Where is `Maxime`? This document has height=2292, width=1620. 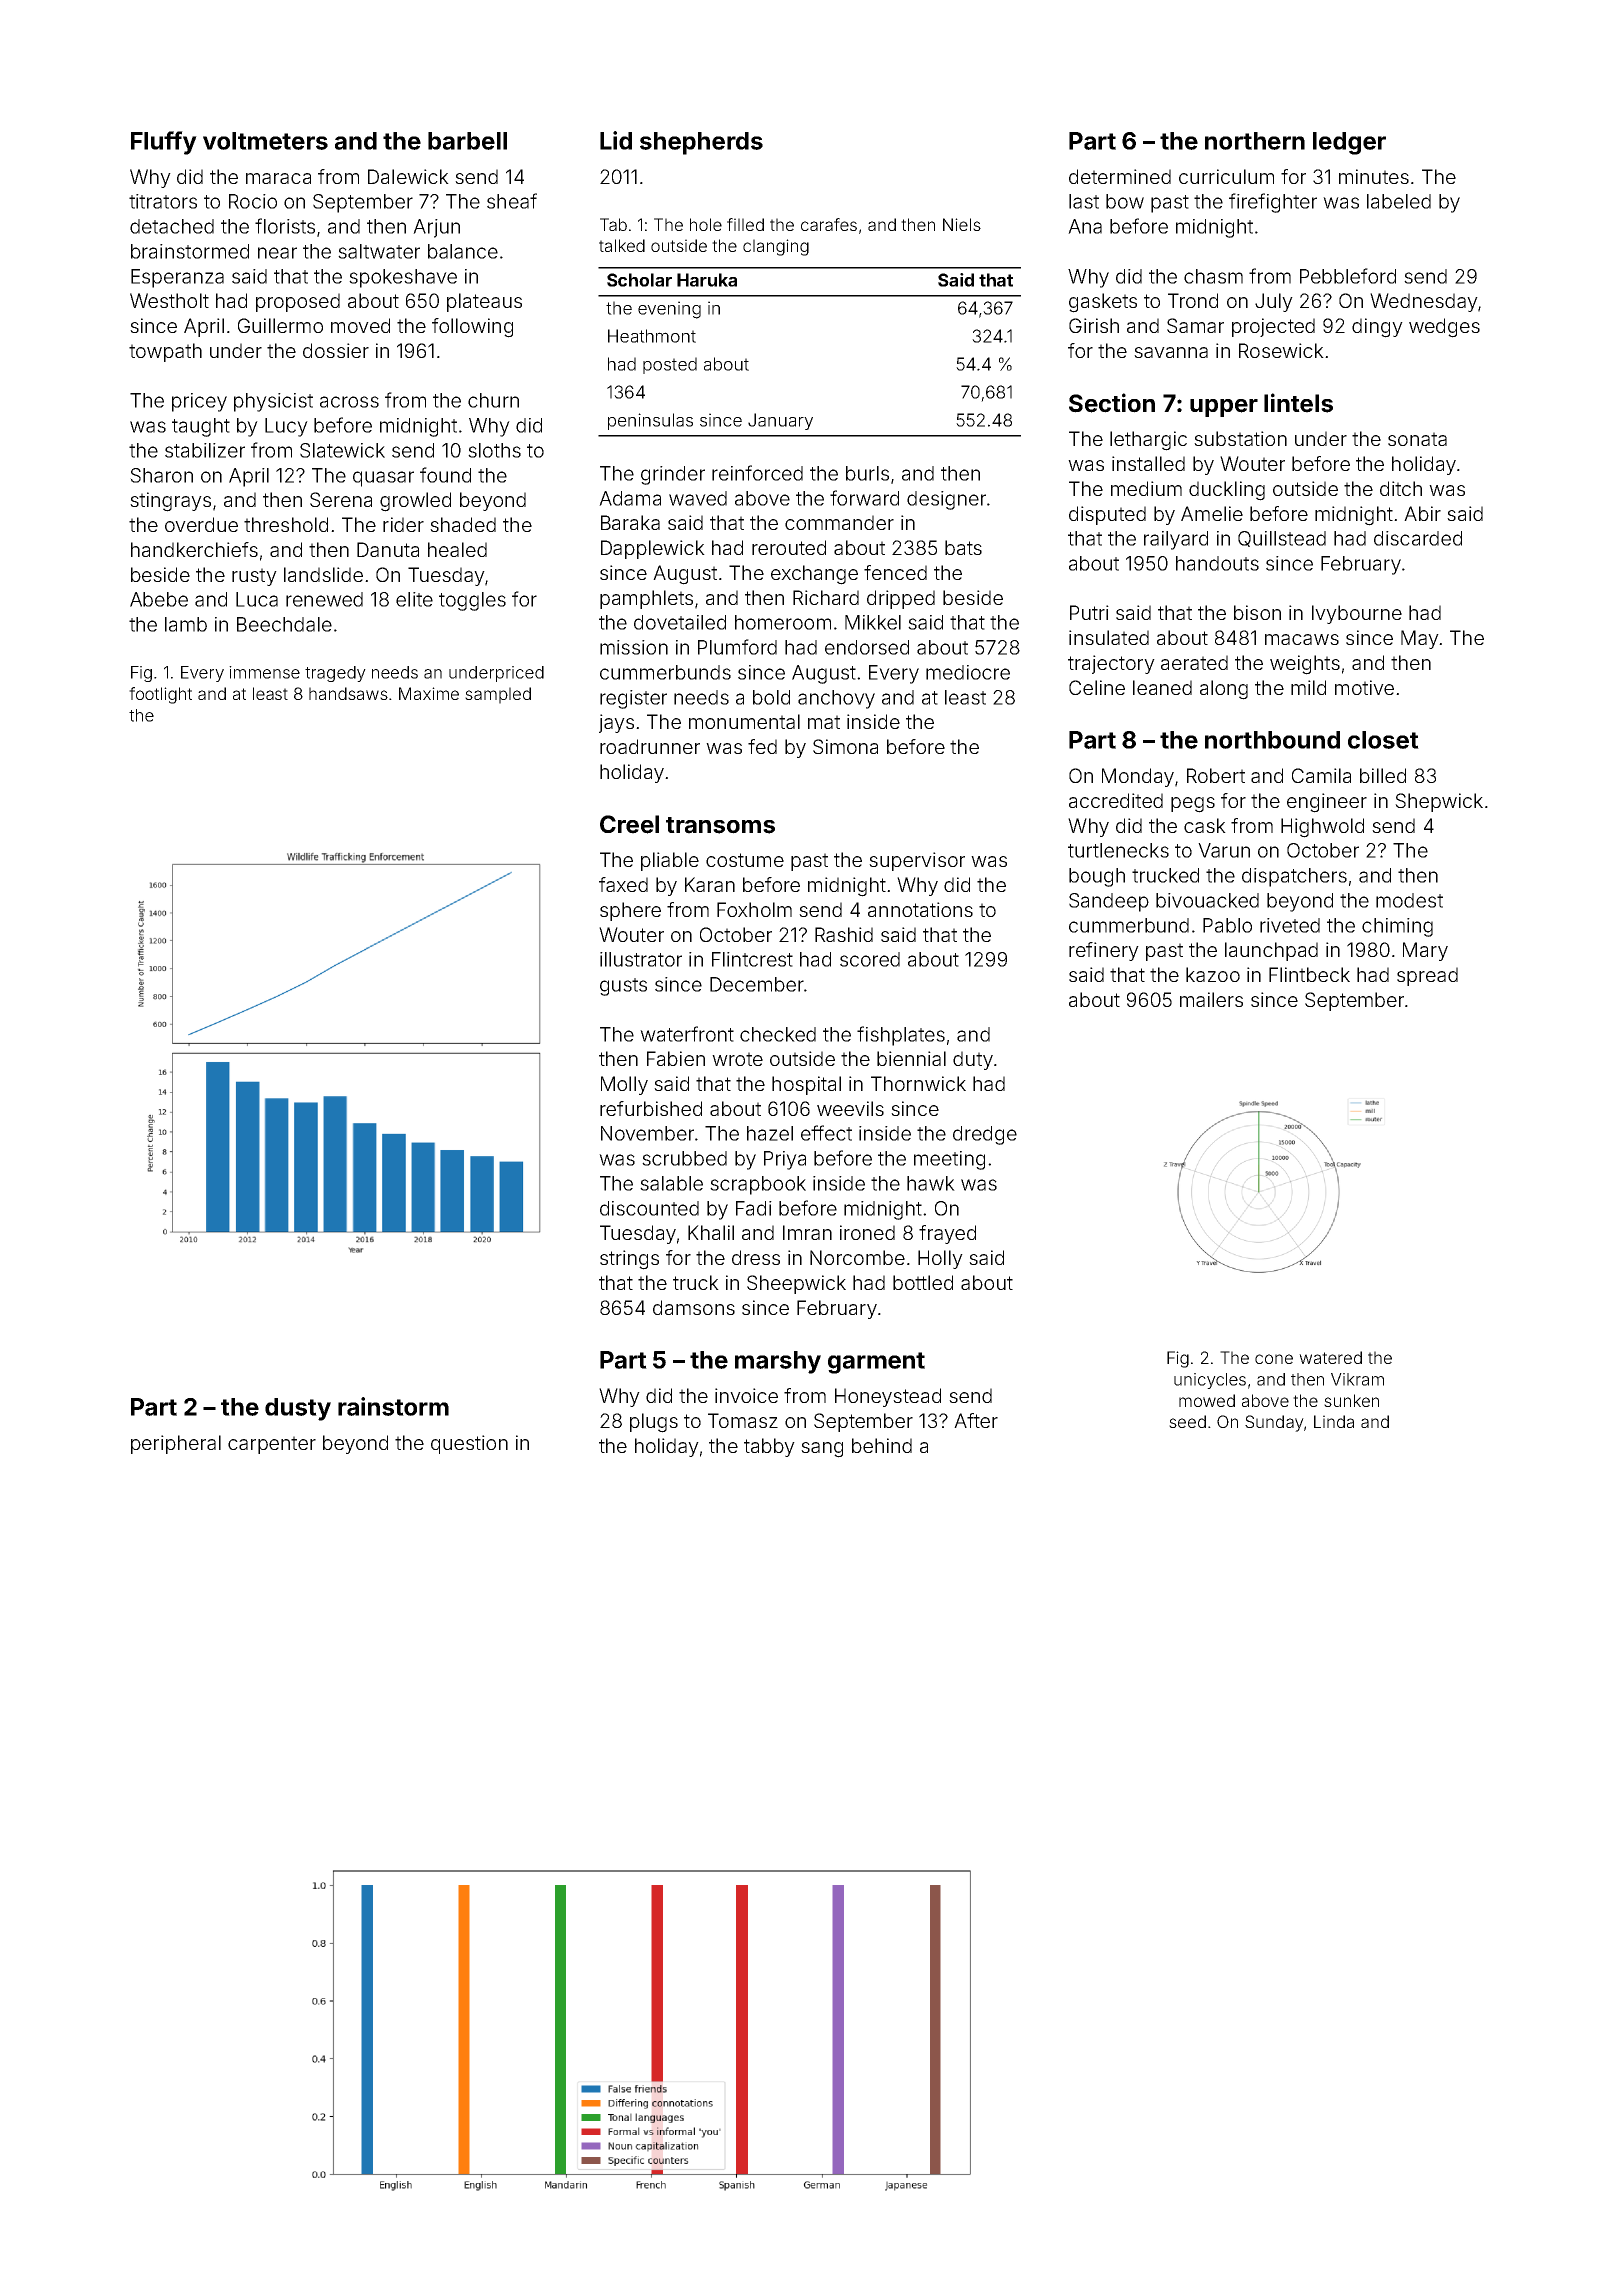
Maxime is located at coordinates (429, 693).
